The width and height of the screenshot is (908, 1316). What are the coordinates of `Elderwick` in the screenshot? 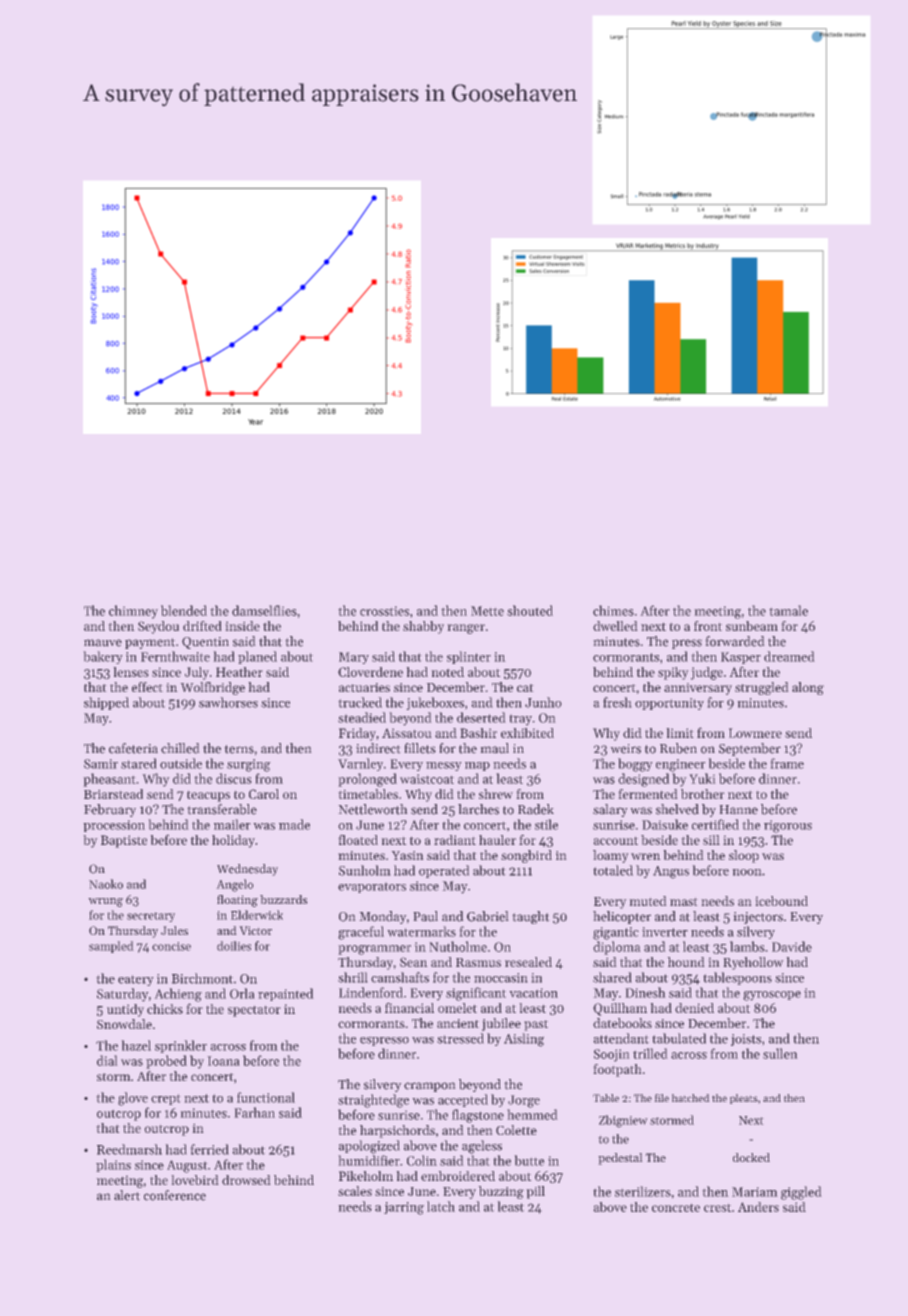 It's located at (257, 915).
